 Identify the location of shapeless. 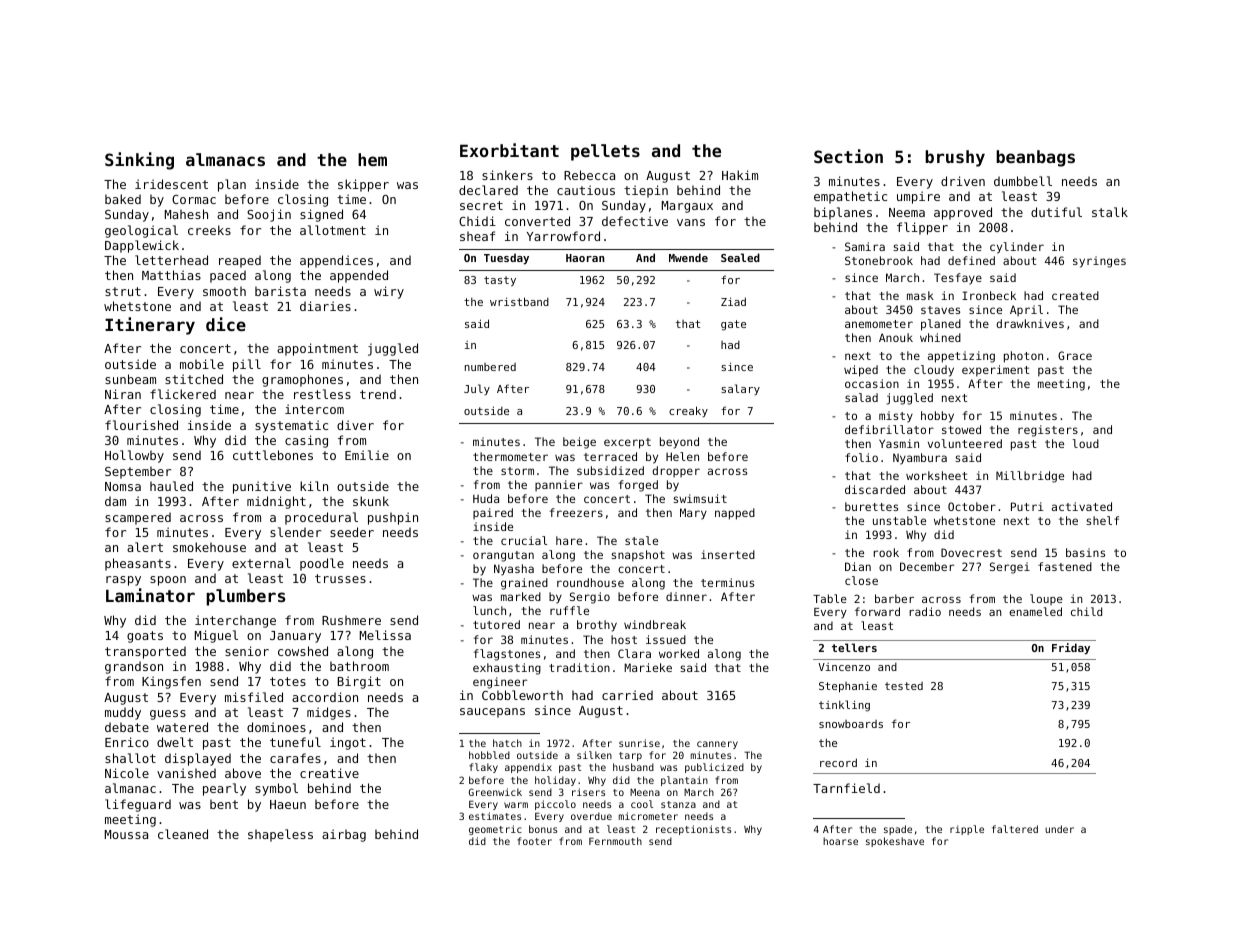
(280, 835).
